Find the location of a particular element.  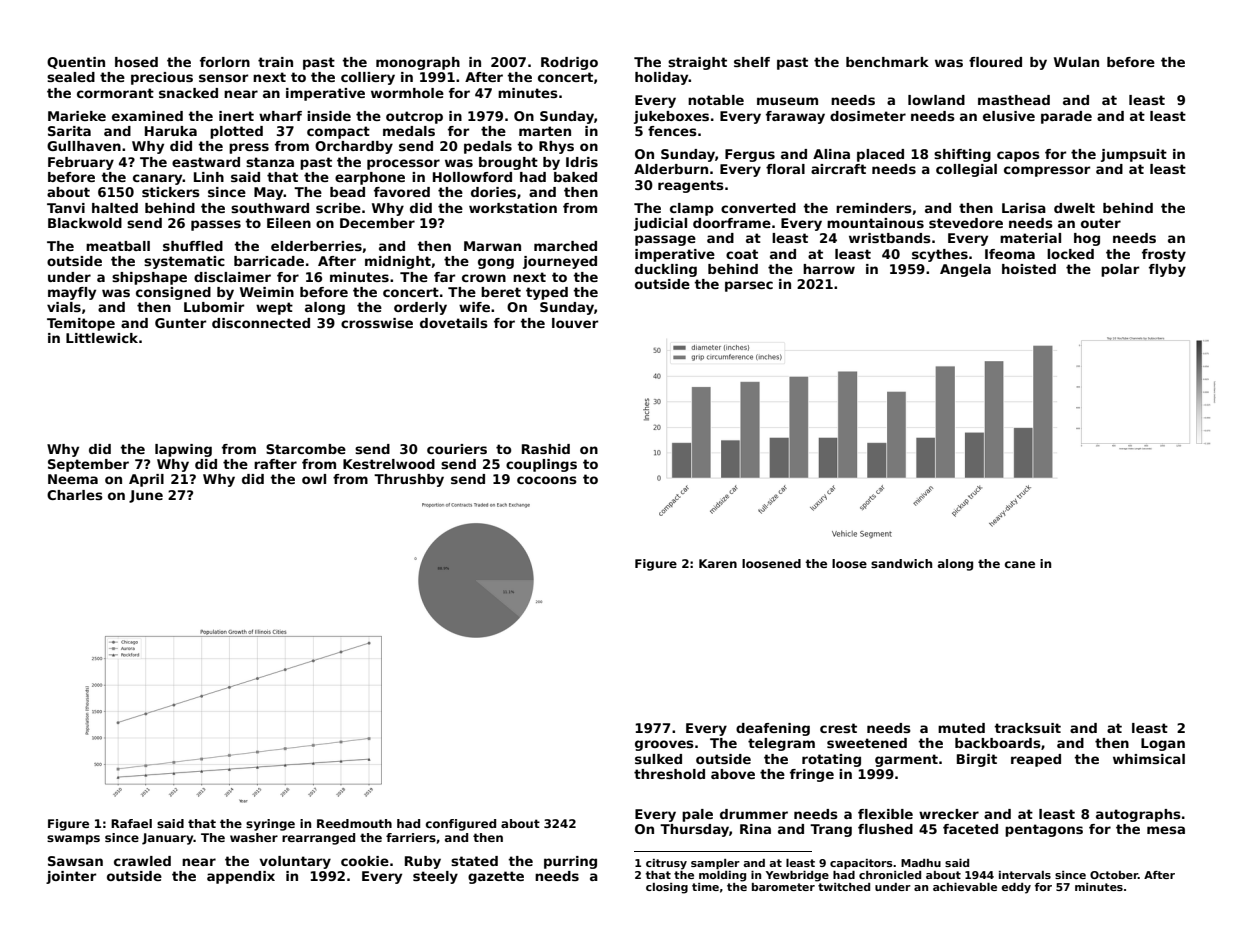

eddy is located at coordinates (1016, 888).
